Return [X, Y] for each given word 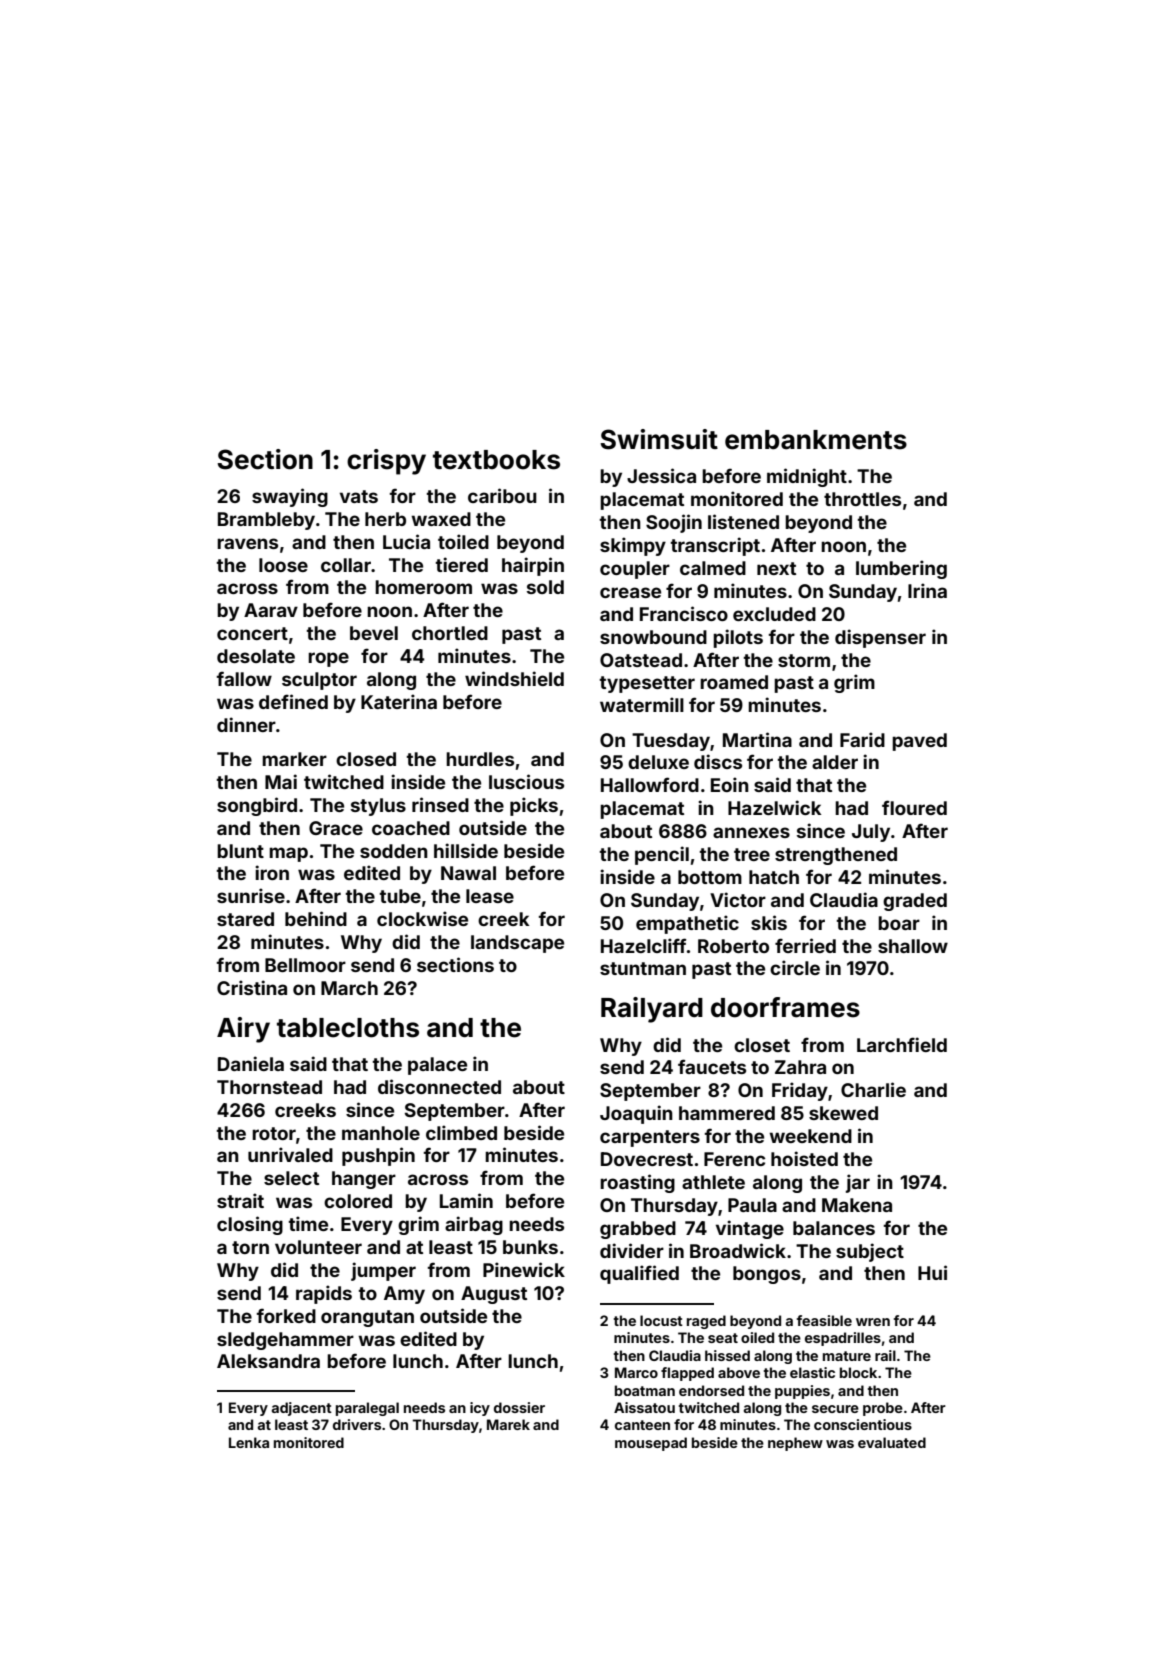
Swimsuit [659, 439]
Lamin [466, 1200]
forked [286, 1315]
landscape [517, 944]
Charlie [873, 1089]
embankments [816, 440]
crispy [386, 462]
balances [834, 1228]
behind [316, 918]
